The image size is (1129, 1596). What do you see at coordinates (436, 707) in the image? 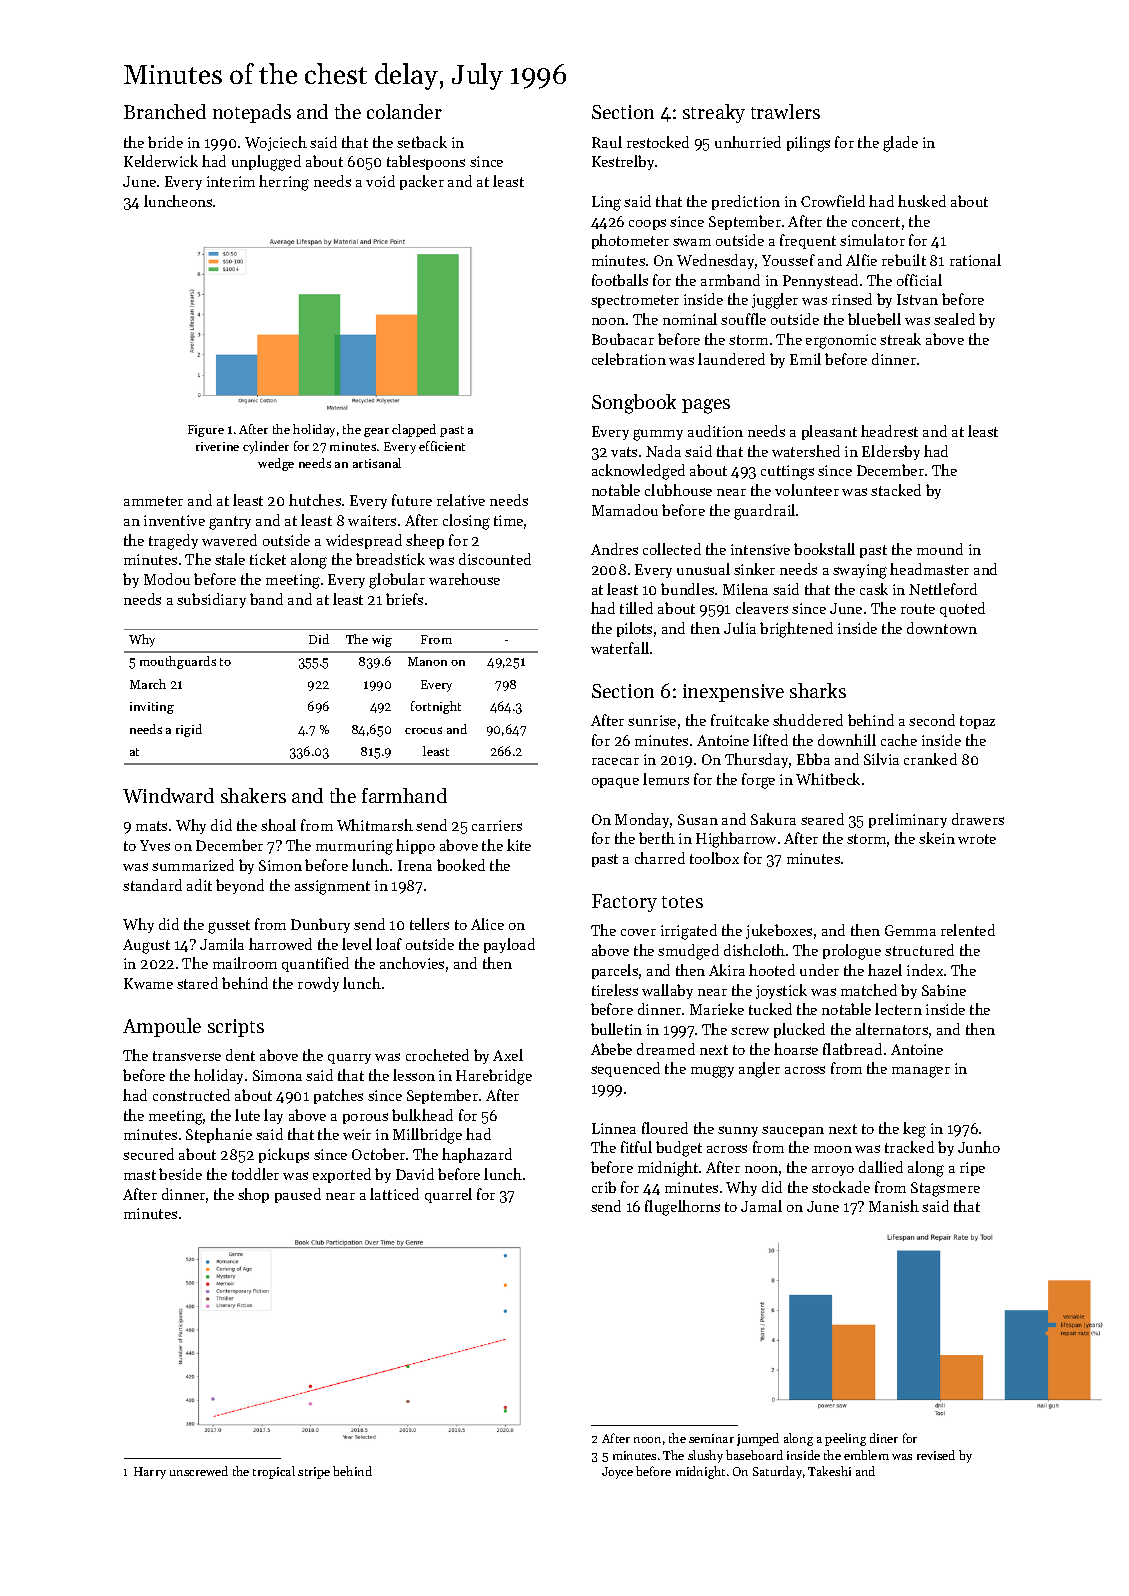
I see `fortnight` at bounding box center [436, 707].
